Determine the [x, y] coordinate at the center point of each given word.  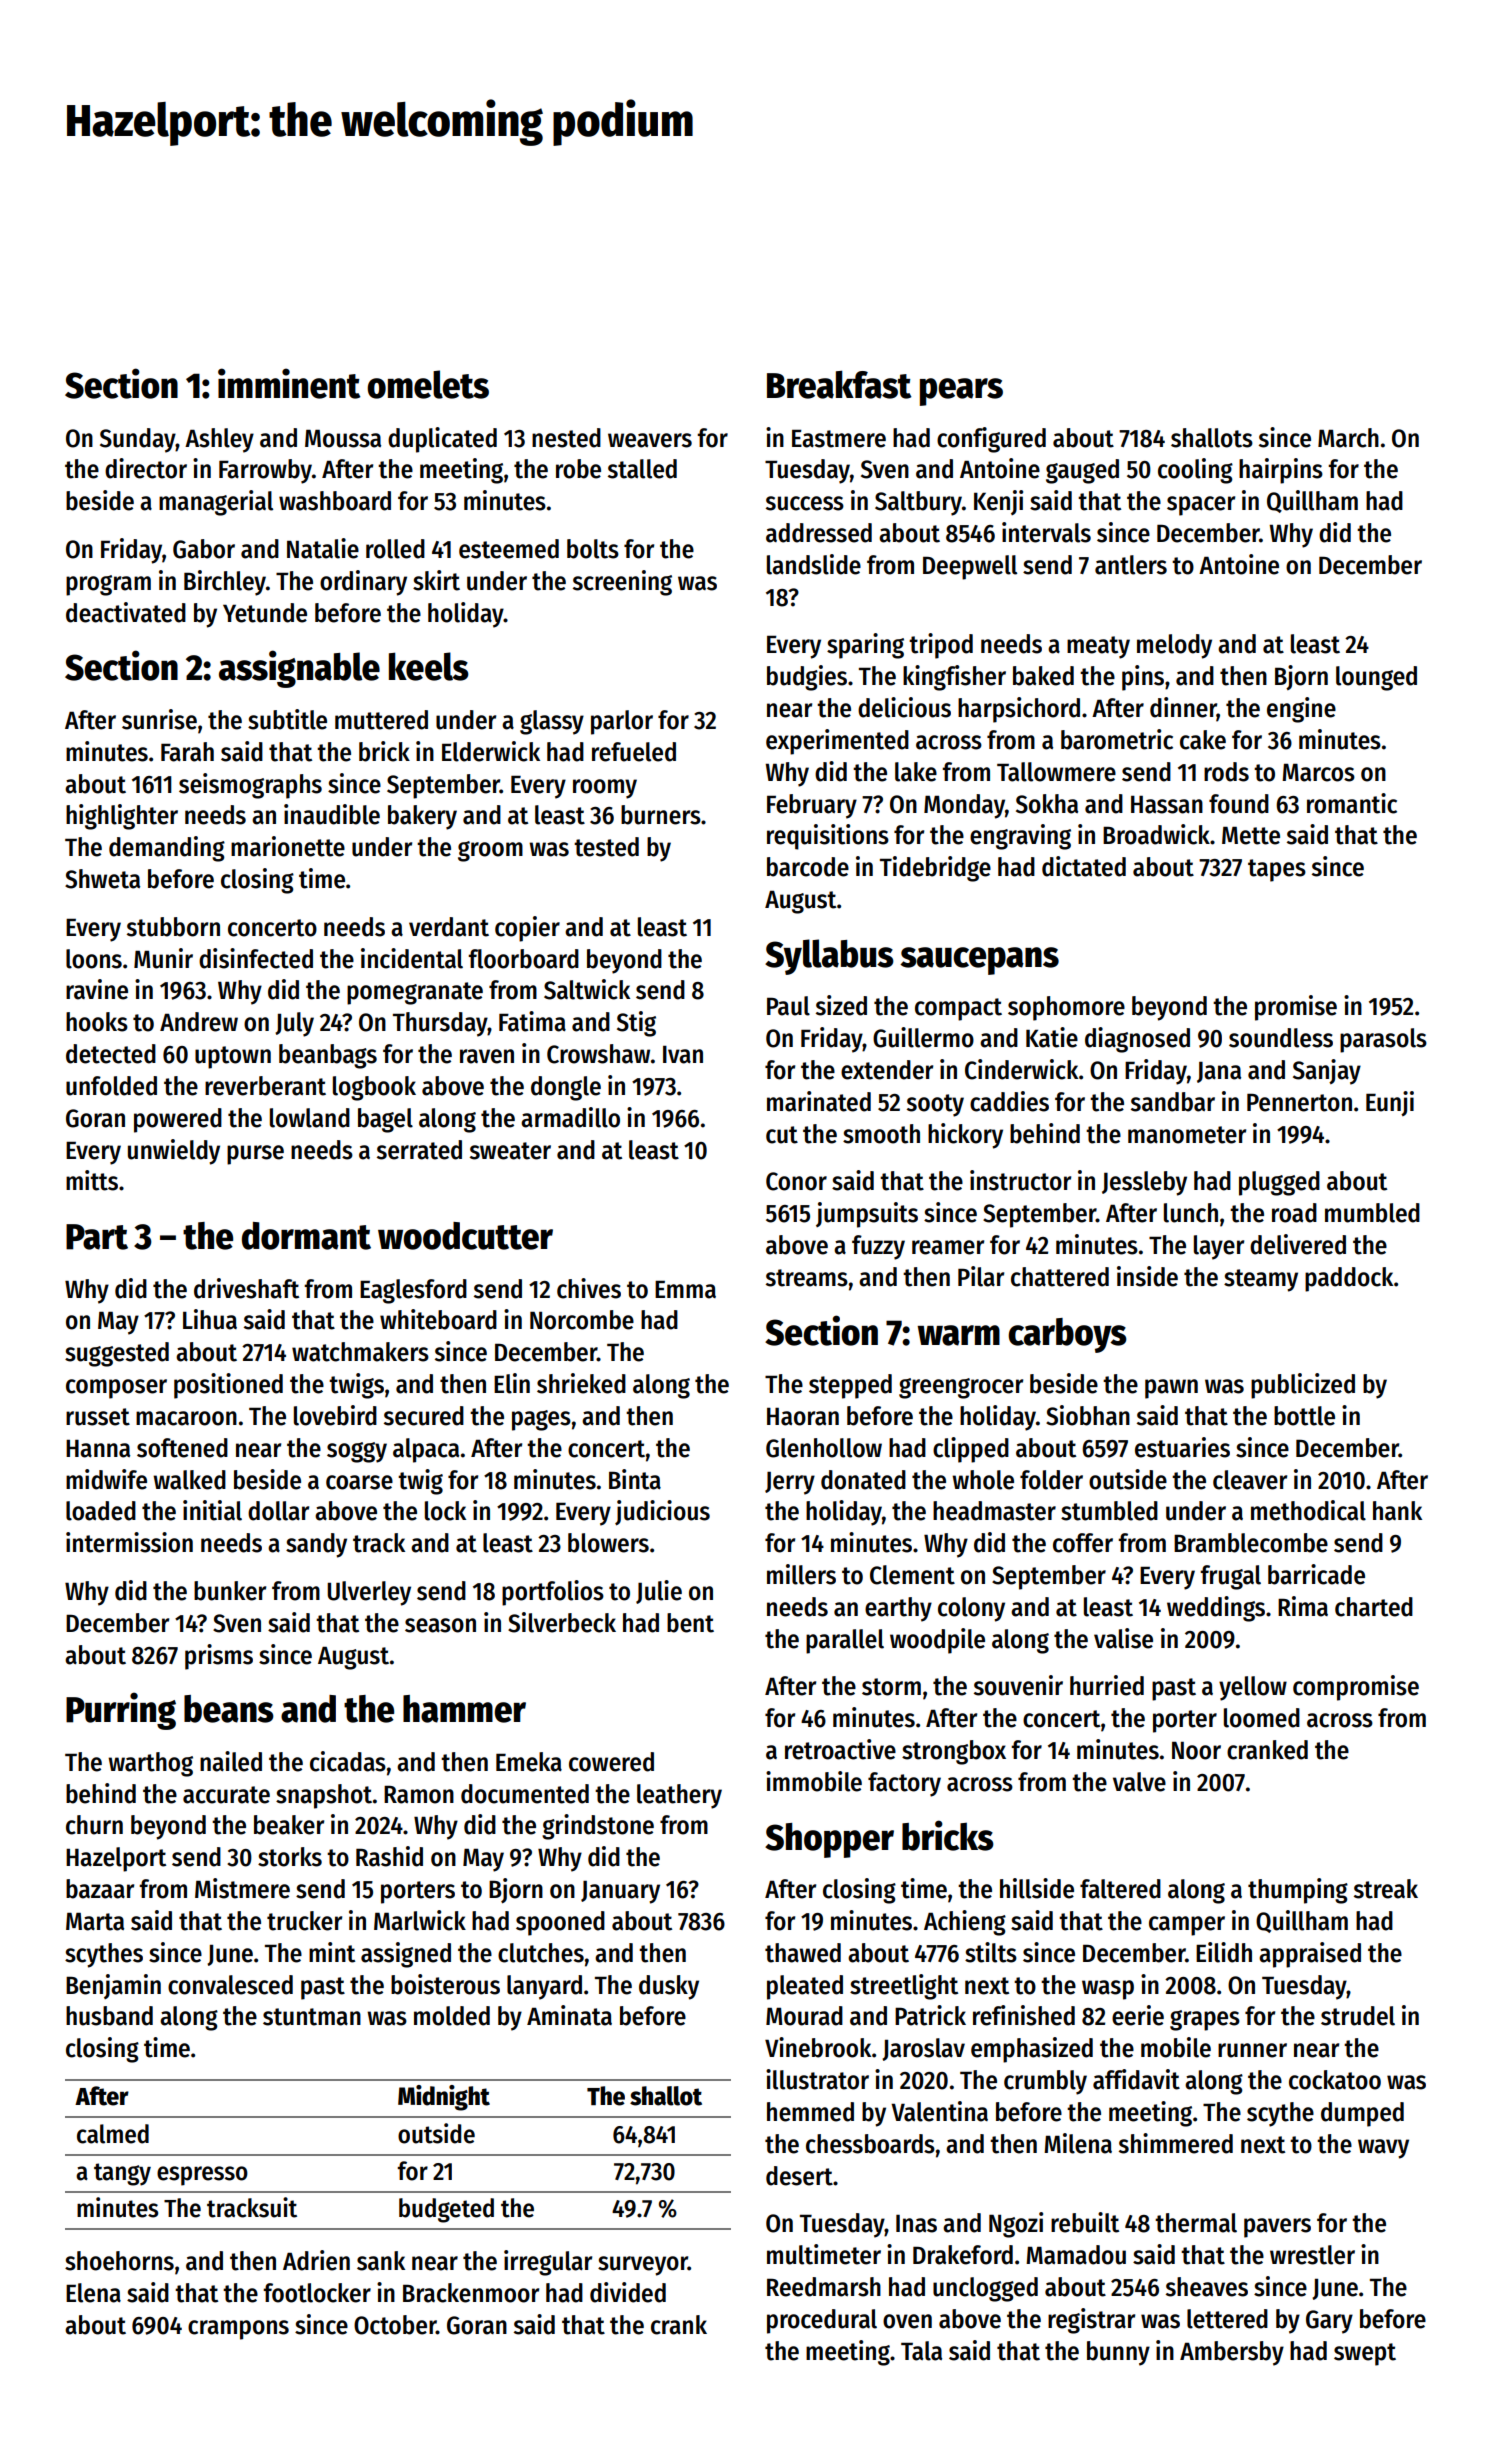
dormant [306, 1236]
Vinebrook [818, 2047]
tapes [1277, 870]
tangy [122, 2174]
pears [961, 392]
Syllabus [829, 957]
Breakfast [839, 384]
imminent [289, 383]
